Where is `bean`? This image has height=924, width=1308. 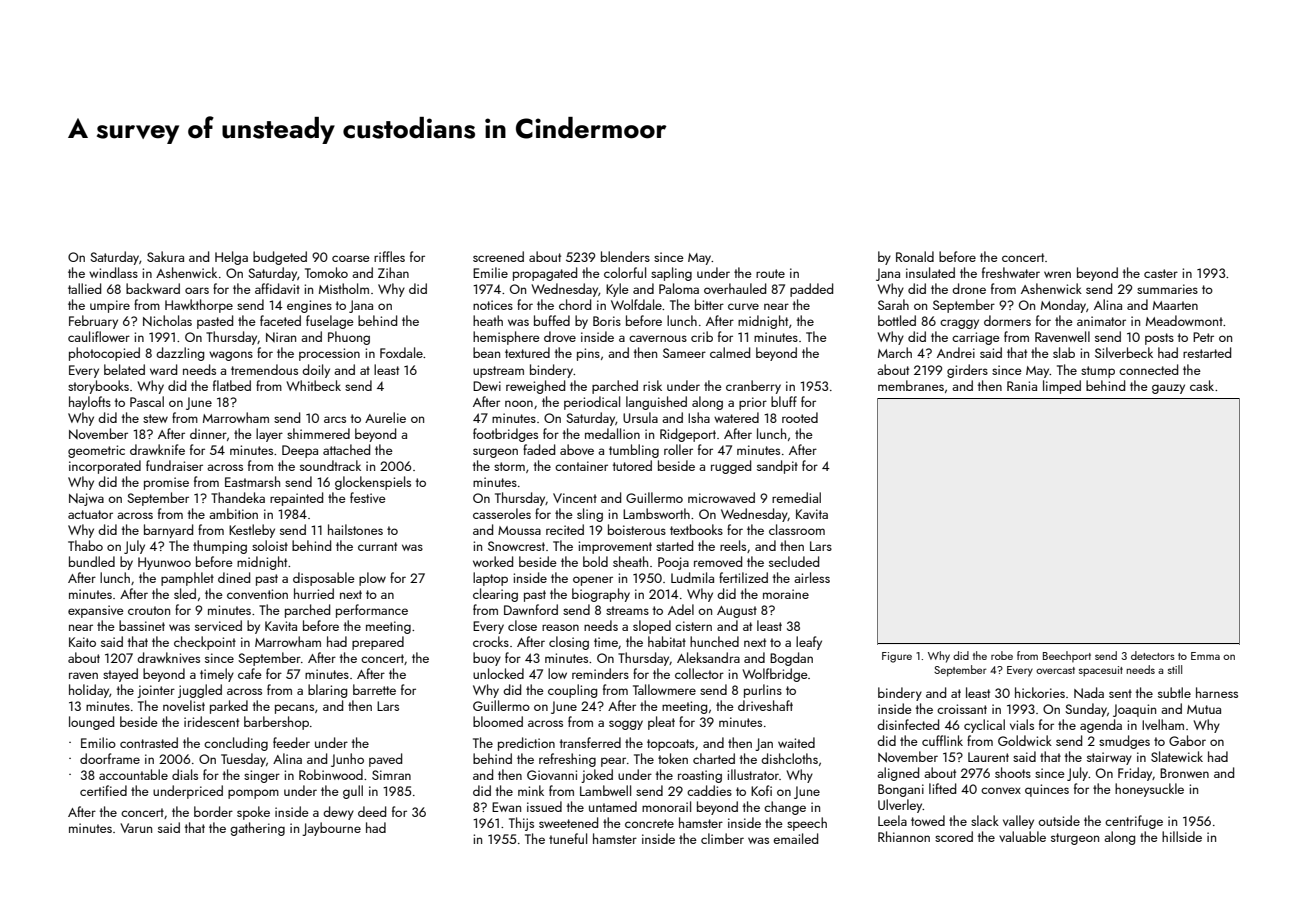 bean is located at coordinates (486, 352).
